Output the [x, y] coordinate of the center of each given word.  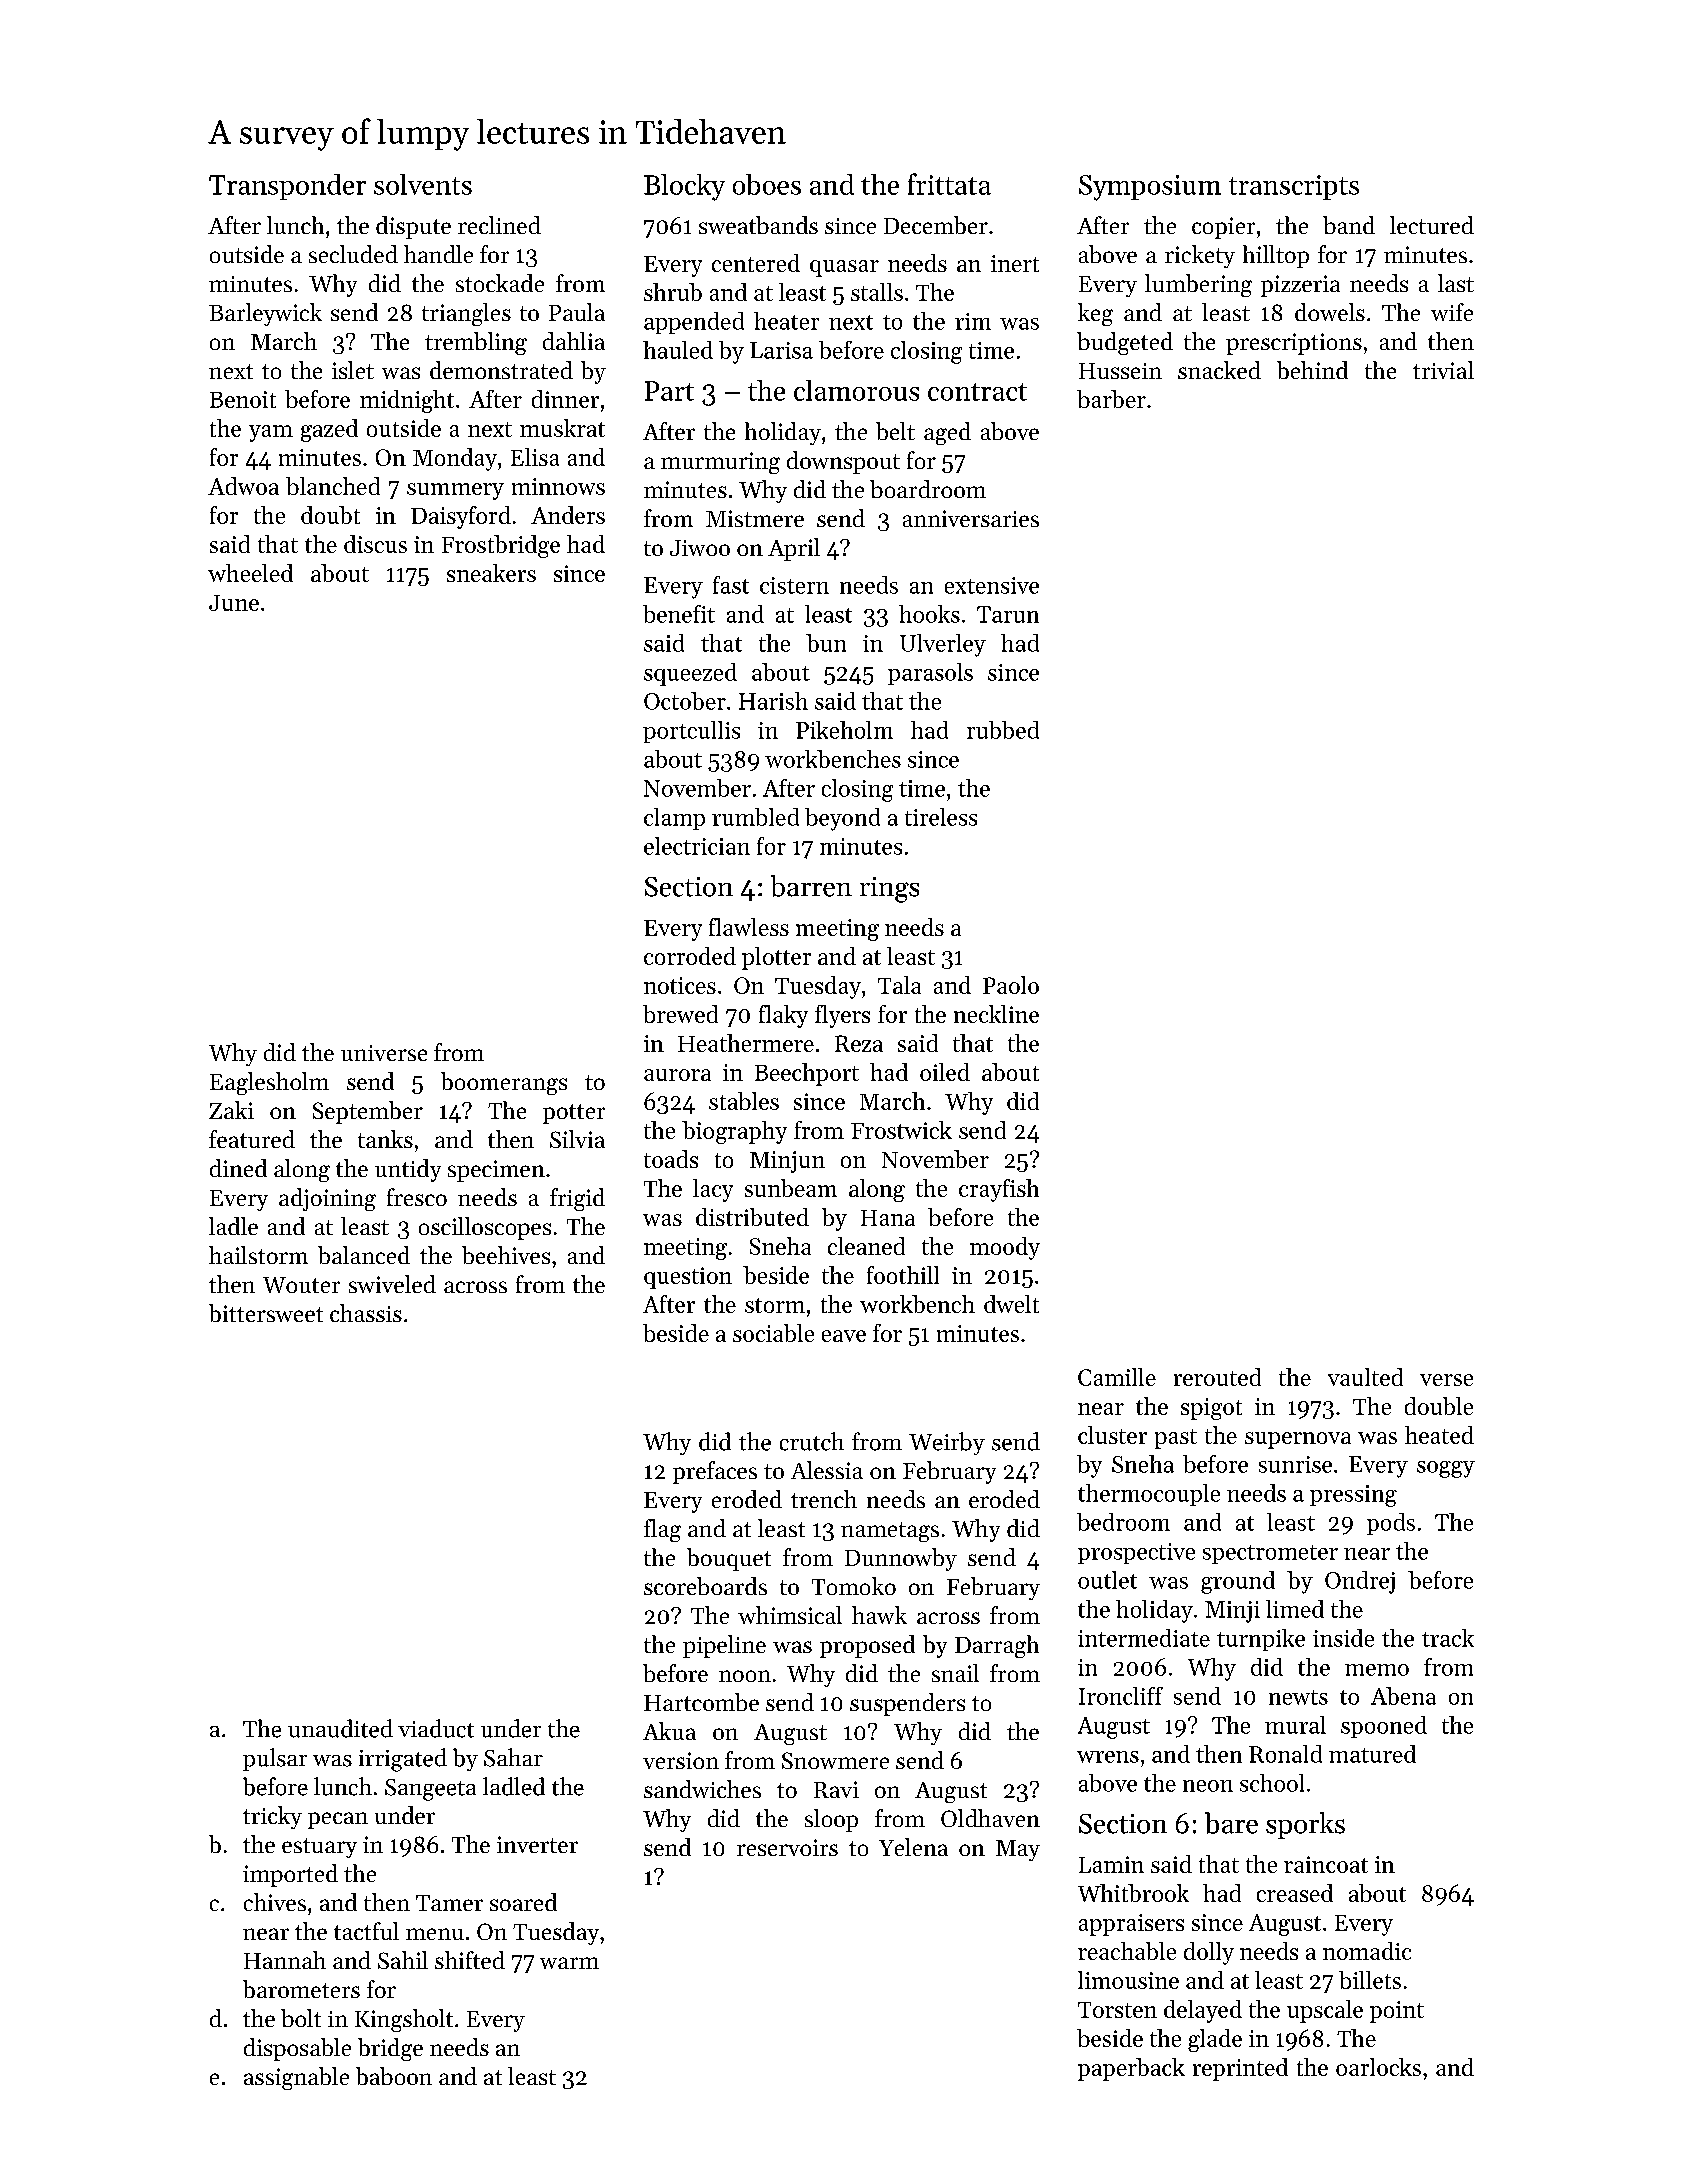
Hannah [285, 1960]
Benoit [243, 399]
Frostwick [901, 1130]
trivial [1443, 370]
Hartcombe [701, 1702]
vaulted [1365, 1377]
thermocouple [1149, 1495]
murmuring [720, 463]
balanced [364, 1255]
